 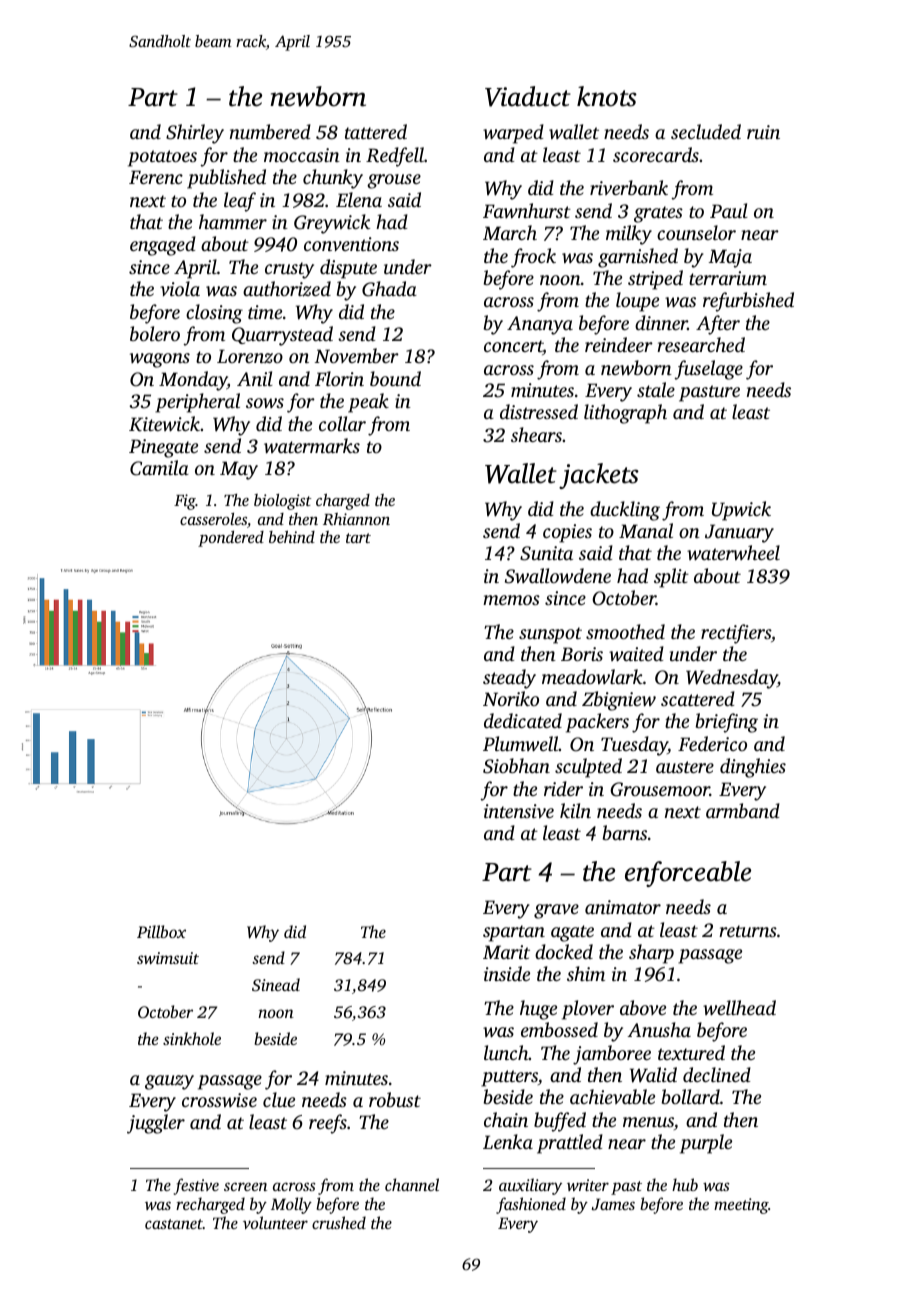 I want to click on ruin, so click(x=763, y=132).
